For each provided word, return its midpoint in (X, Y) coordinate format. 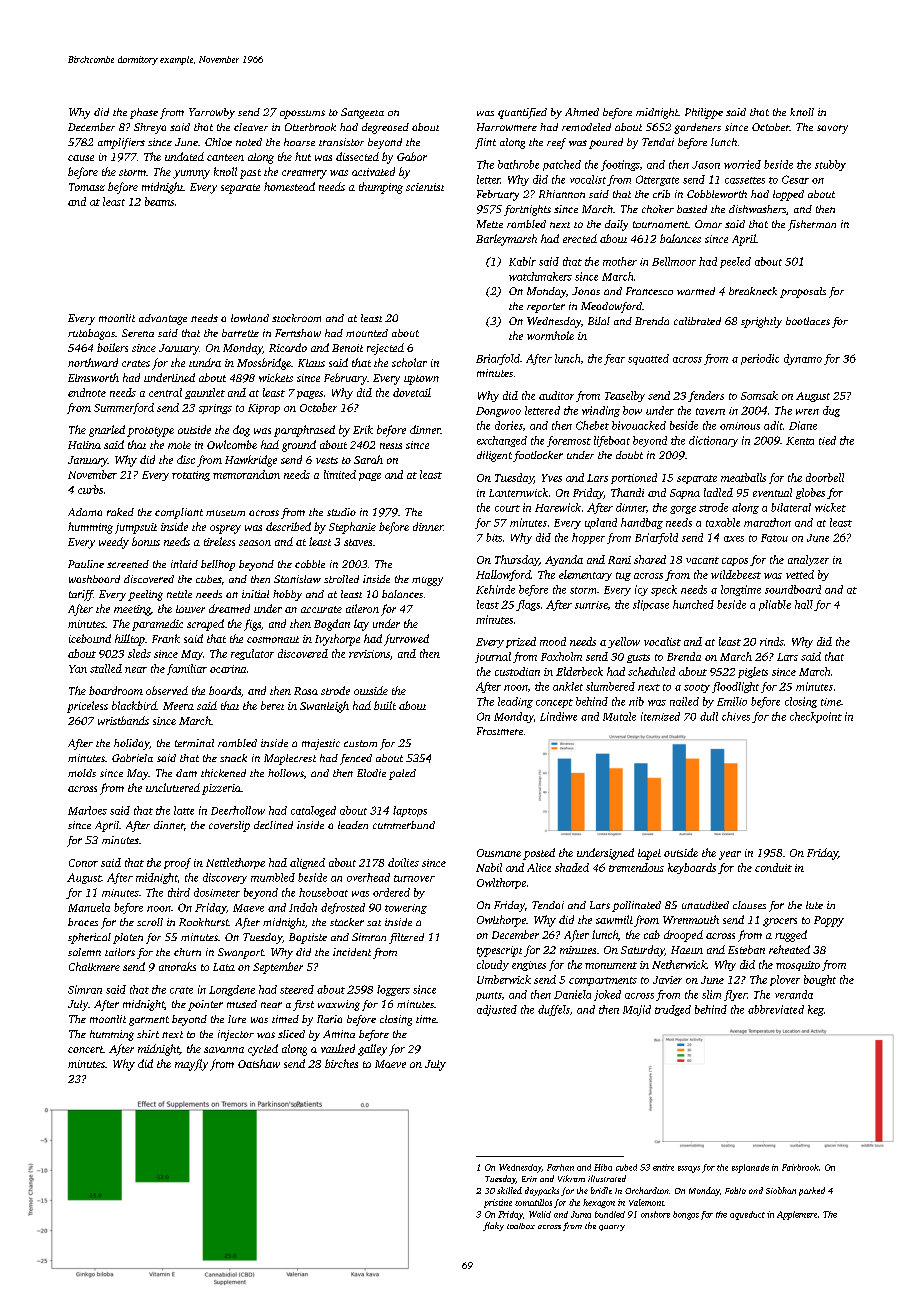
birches (341, 1063)
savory (832, 129)
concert (85, 1049)
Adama (85, 512)
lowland (250, 318)
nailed (684, 701)
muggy (427, 581)
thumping (381, 188)
